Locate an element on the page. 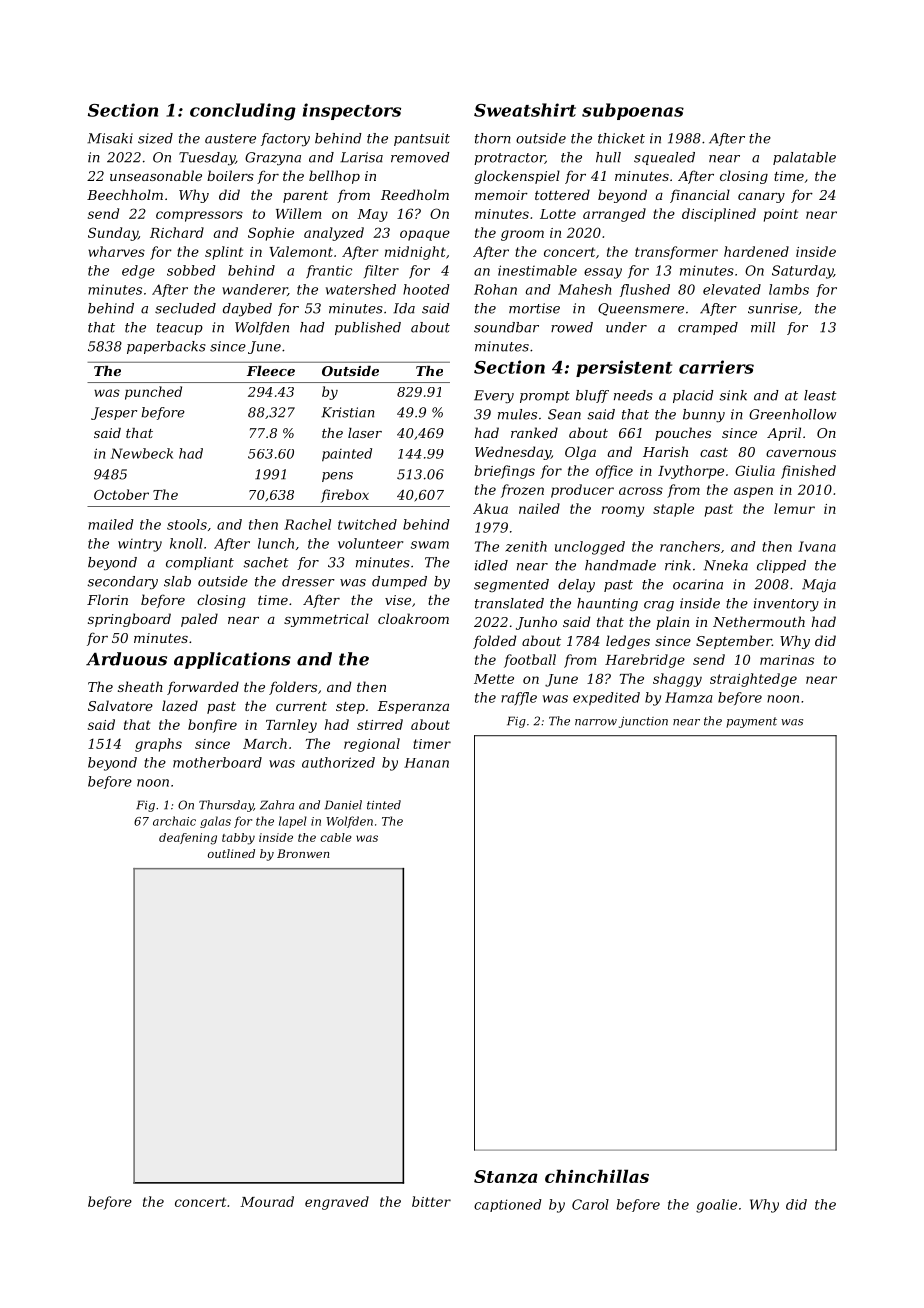 The height and width of the page is (1308, 924). Junho is located at coordinates (536, 623).
